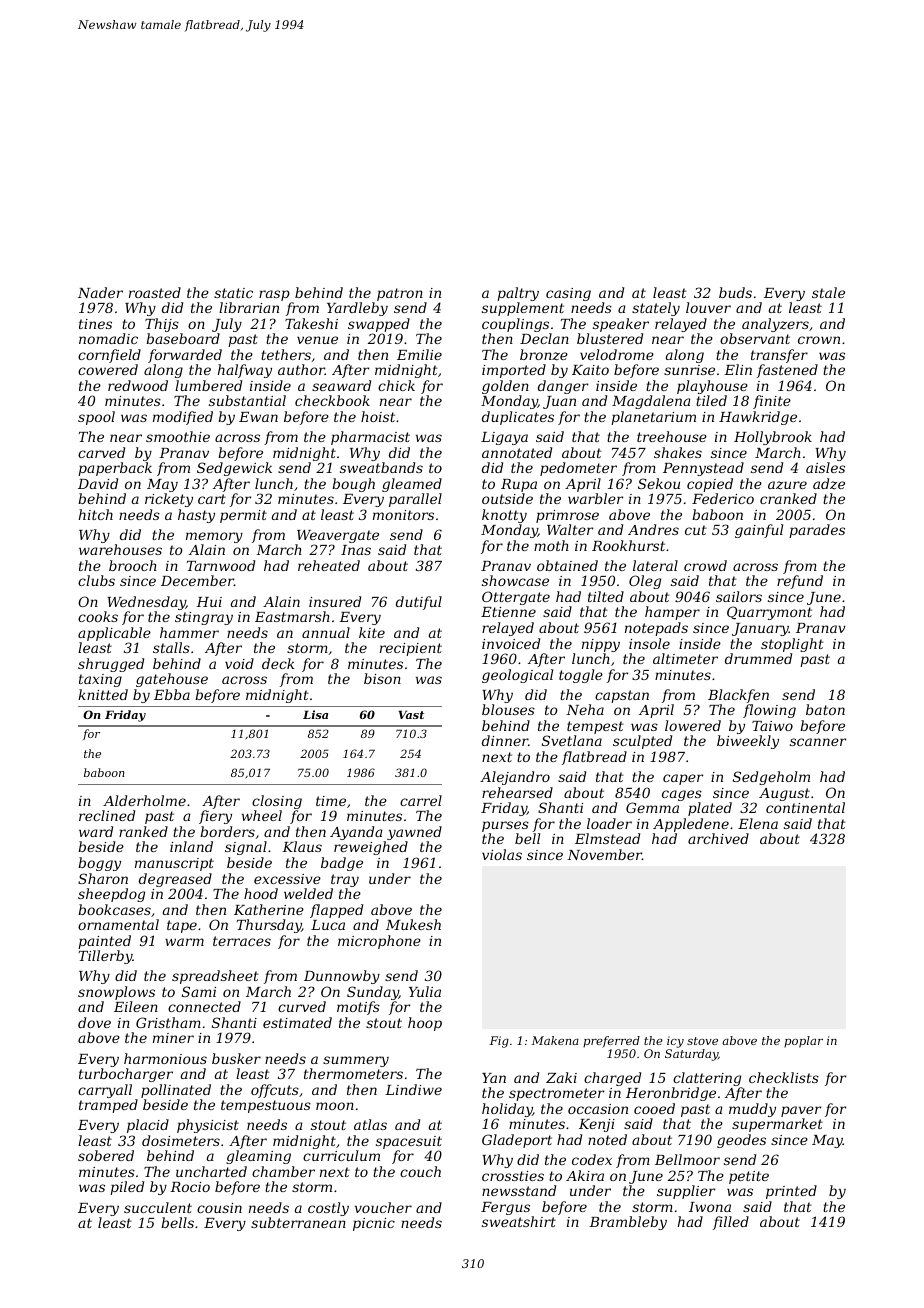 The height and width of the page is (1308, 924). Describe the element at coordinates (672, 436) in the page. I see `treehouse` at that location.
